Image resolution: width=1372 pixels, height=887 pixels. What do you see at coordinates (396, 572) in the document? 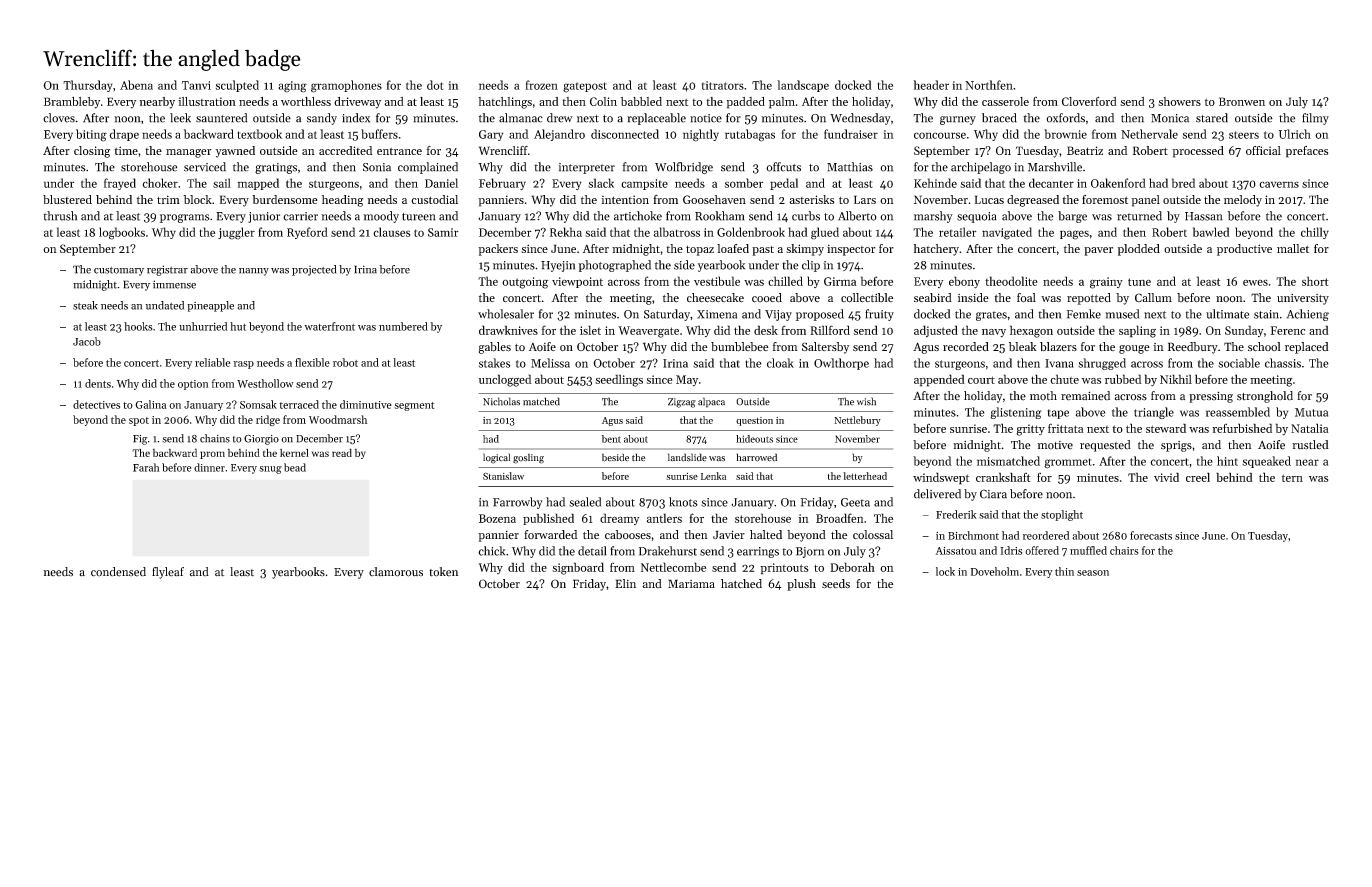
I see `clamorous` at bounding box center [396, 572].
